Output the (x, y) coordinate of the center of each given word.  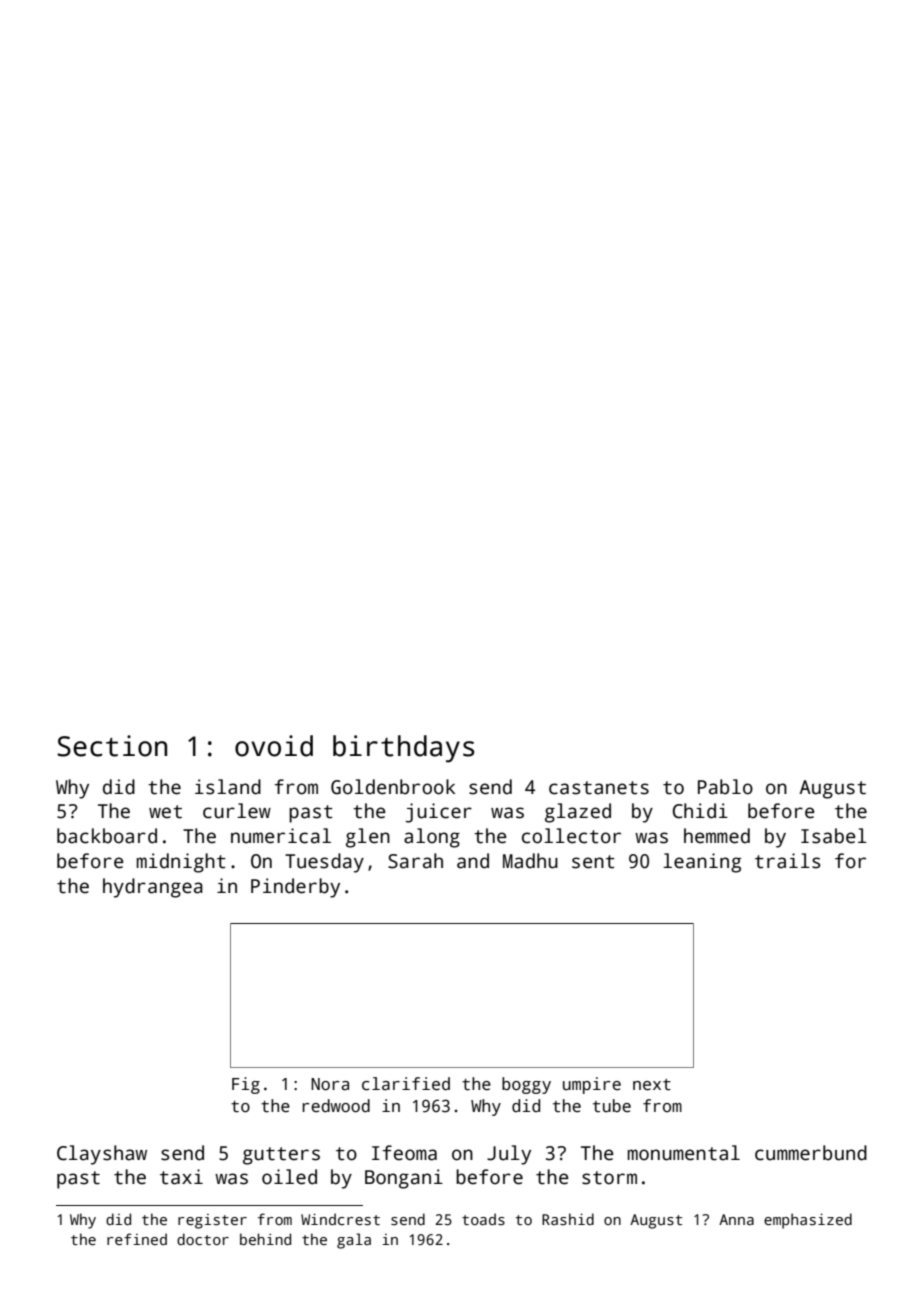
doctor (203, 1239)
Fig (246, 1085)
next (652, 1085)
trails (788, 861)
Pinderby (295, 888)
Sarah (415, 861)
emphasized (808, 1221)
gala (354, 1241)
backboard (107, 836)
